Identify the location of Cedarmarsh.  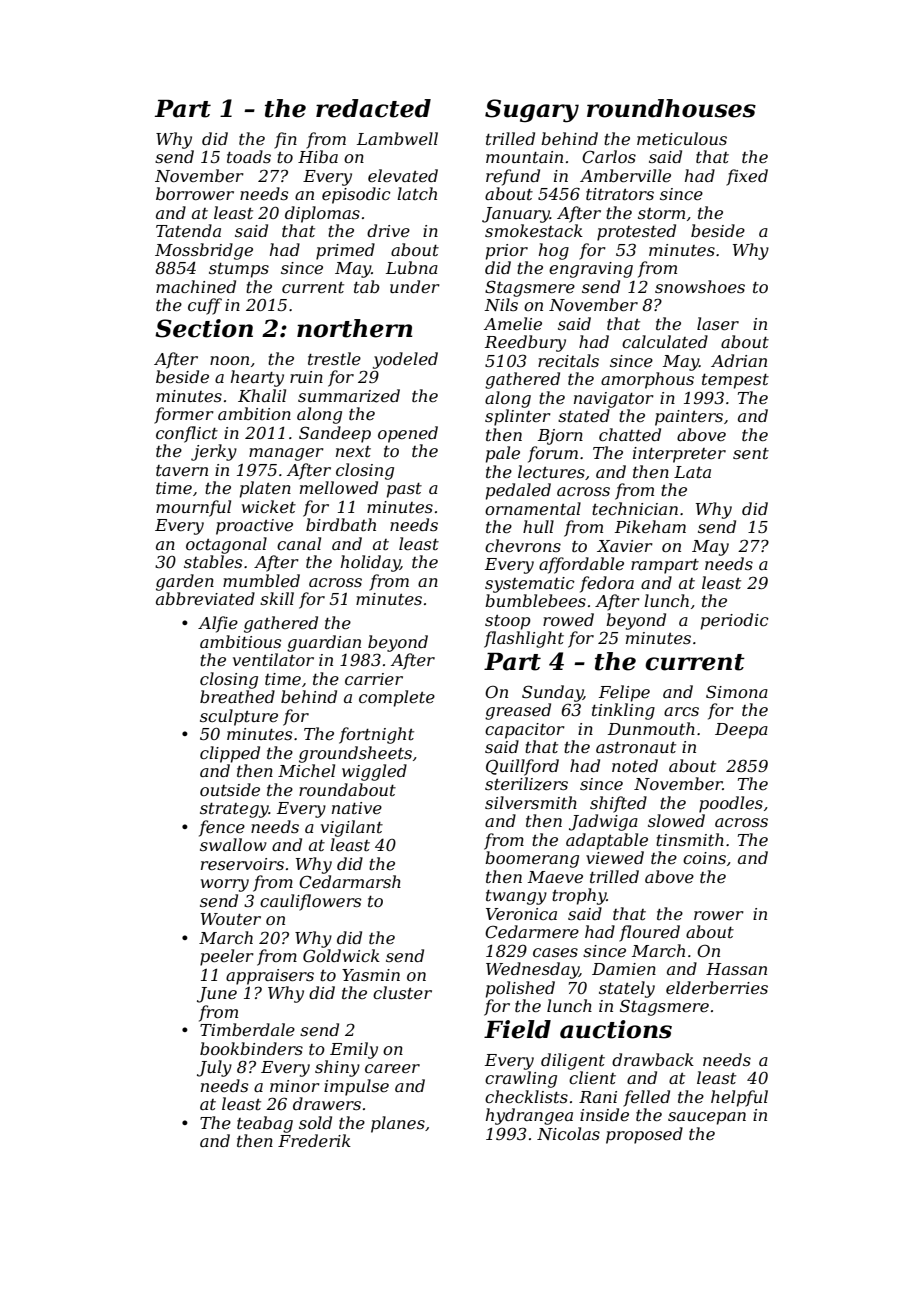
(350, 881).
